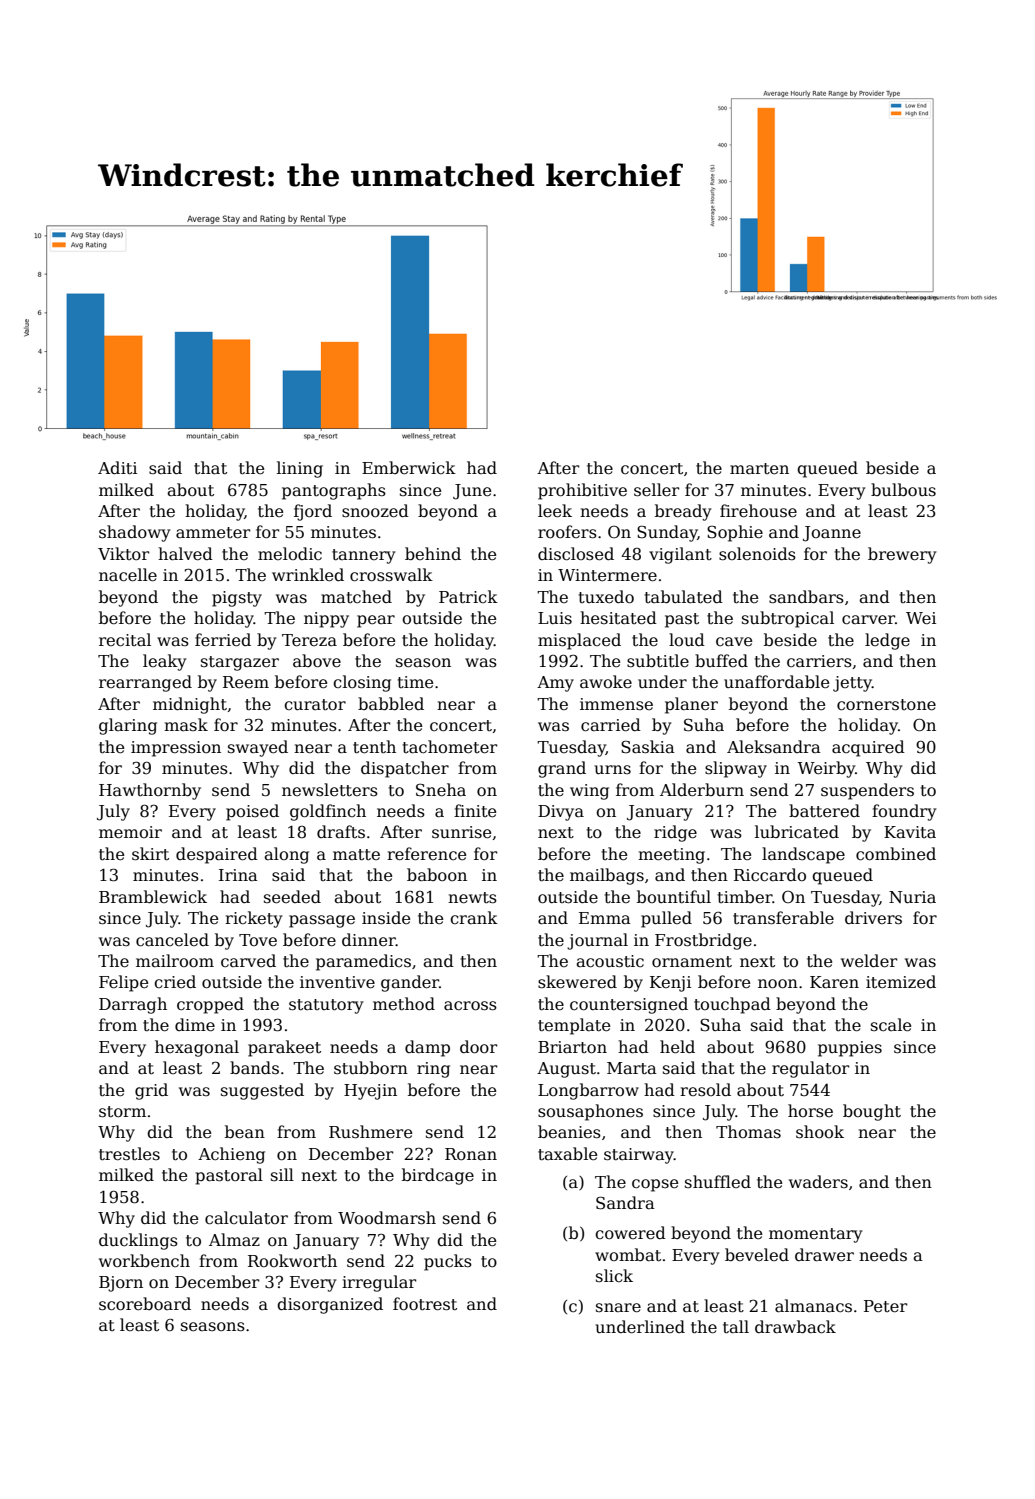  I want to click on behind, so click(433, 553).
